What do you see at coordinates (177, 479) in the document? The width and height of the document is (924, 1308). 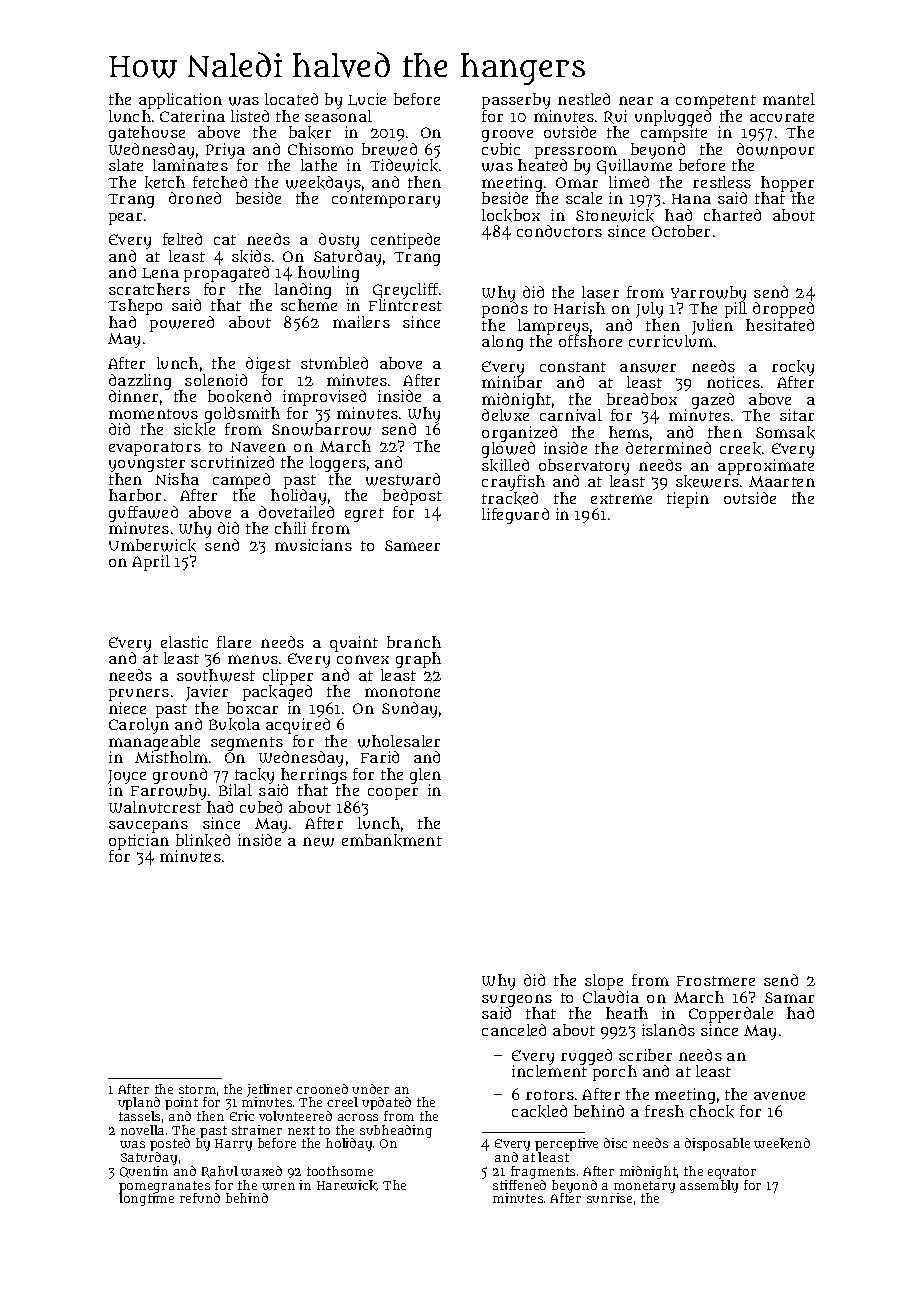 I see `Nisha` at bounding box center [177, 479].
